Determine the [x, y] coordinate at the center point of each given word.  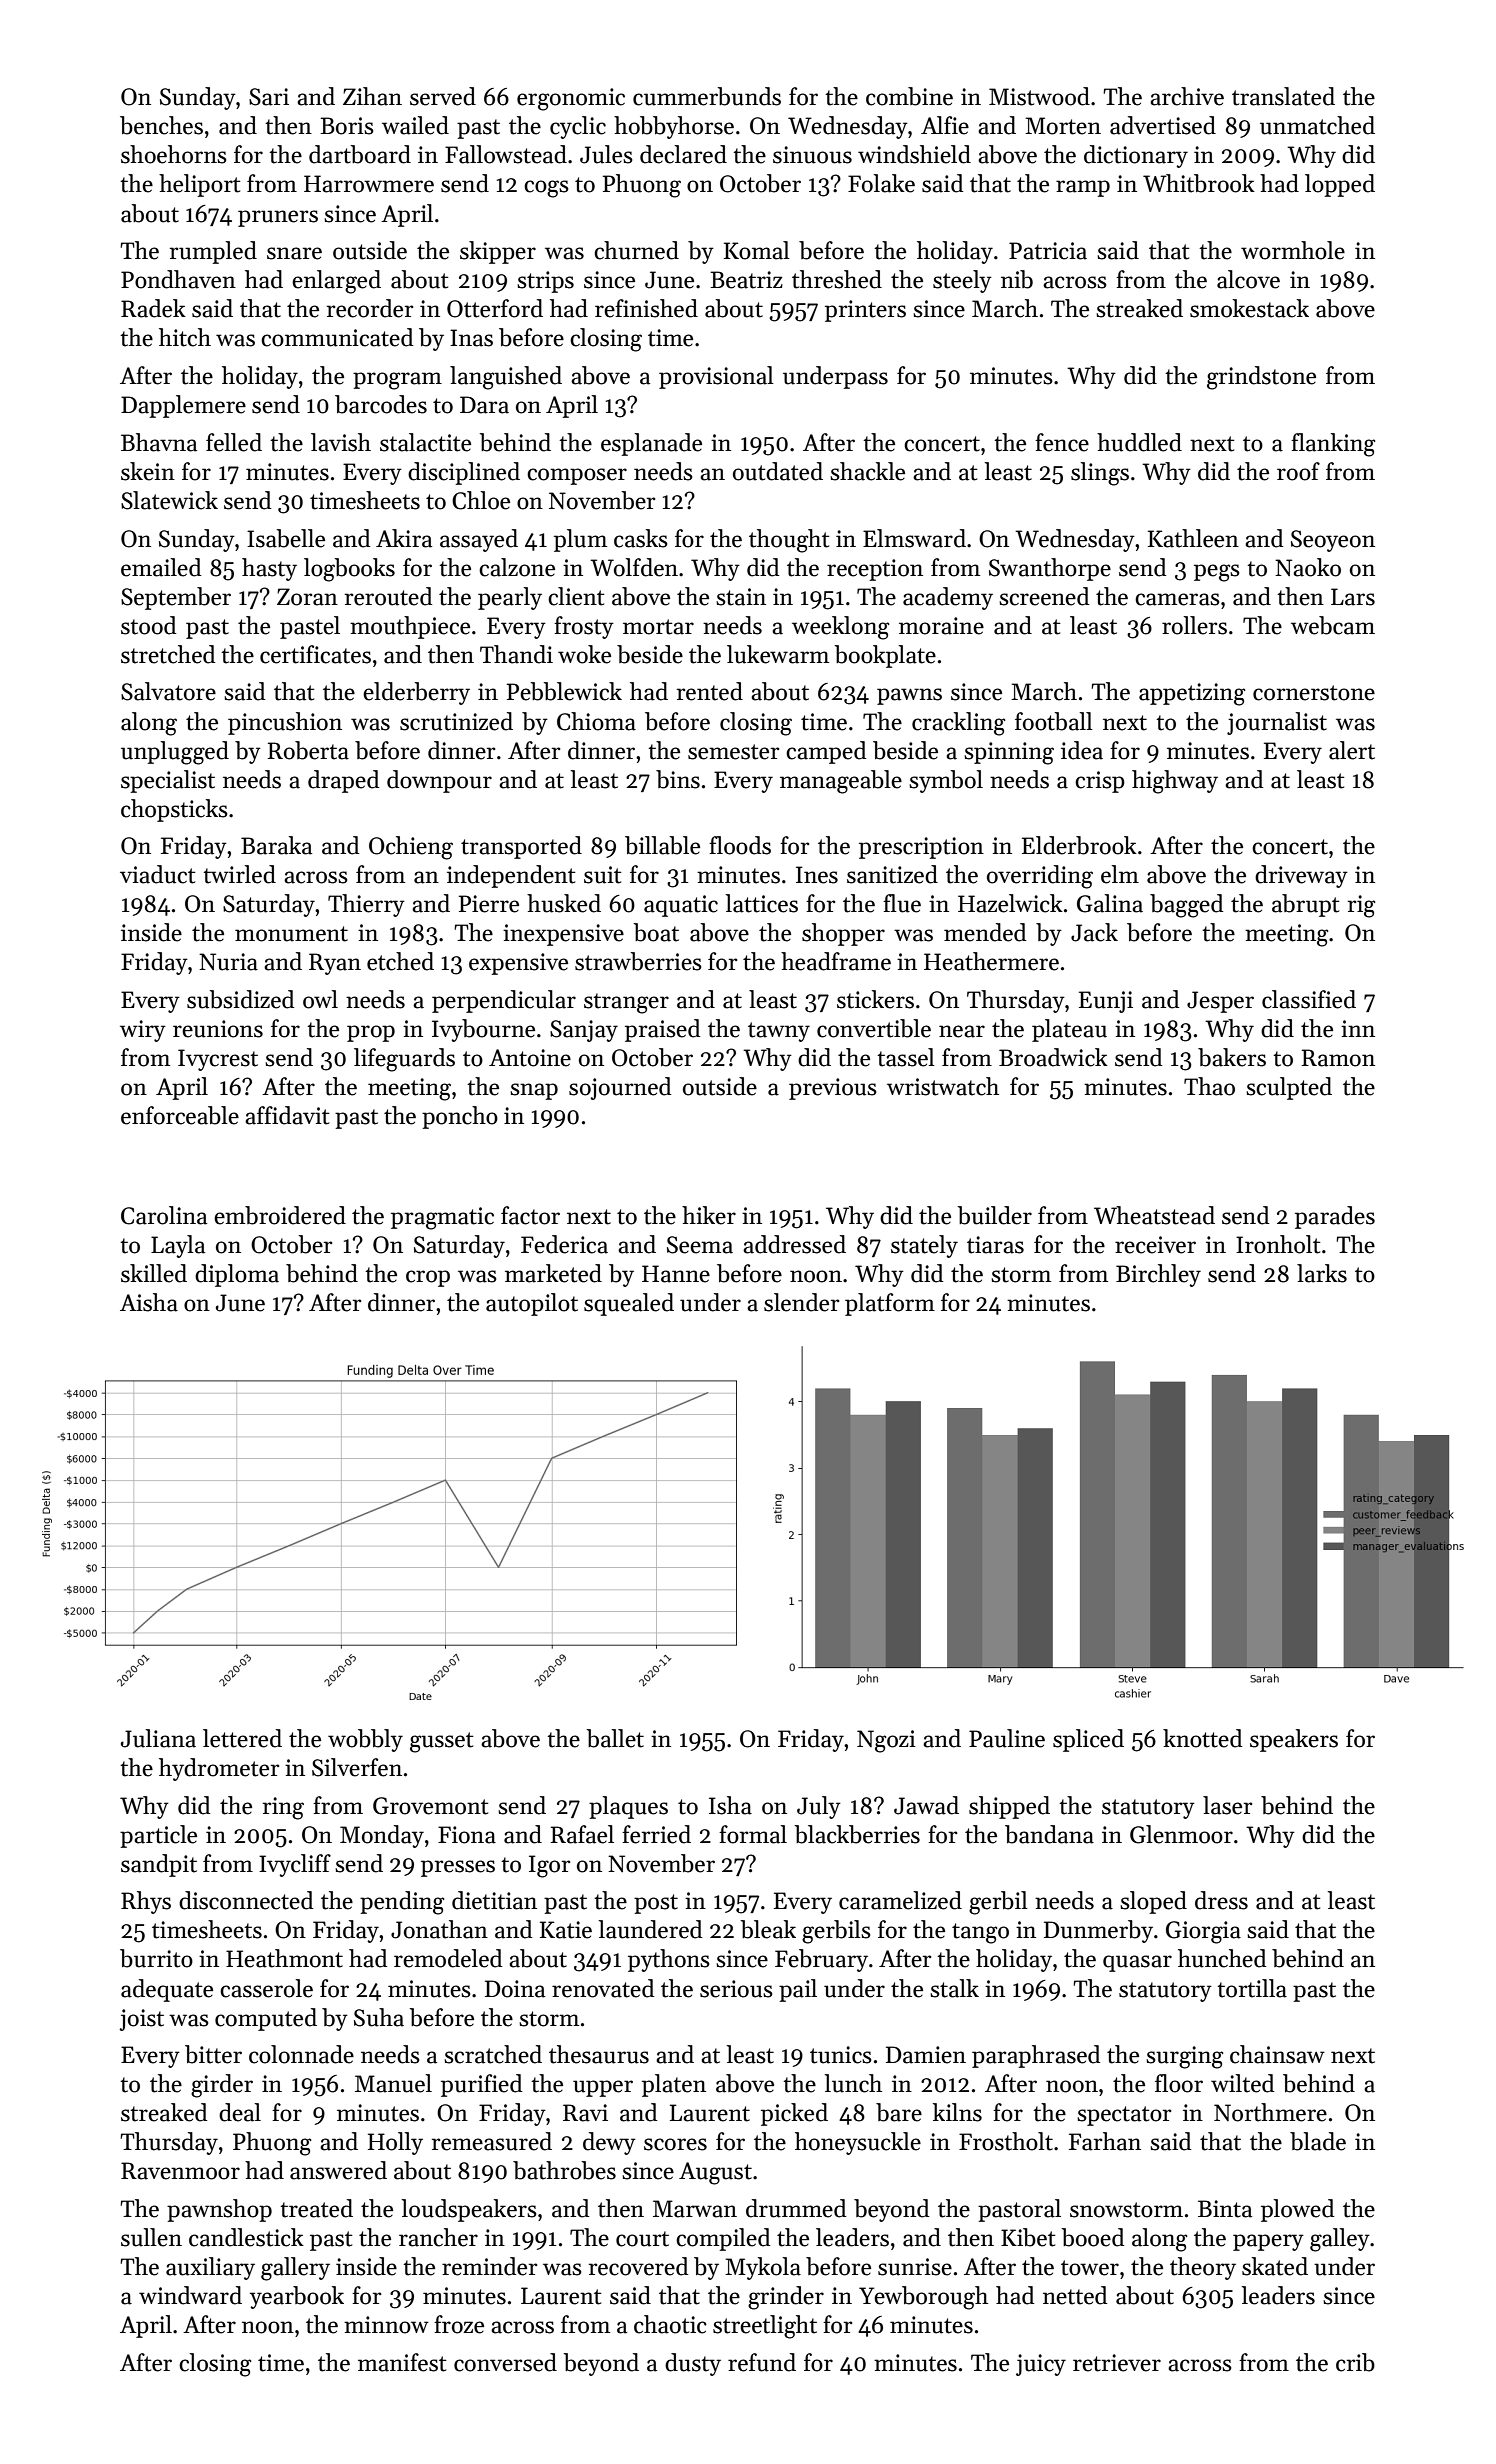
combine [909, 96]
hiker [709, 1215]
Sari [269, 97]
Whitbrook [1199, 183]
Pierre [489, 904]
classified [1309, 999]
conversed [505, 2362]
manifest [402, 2362]
